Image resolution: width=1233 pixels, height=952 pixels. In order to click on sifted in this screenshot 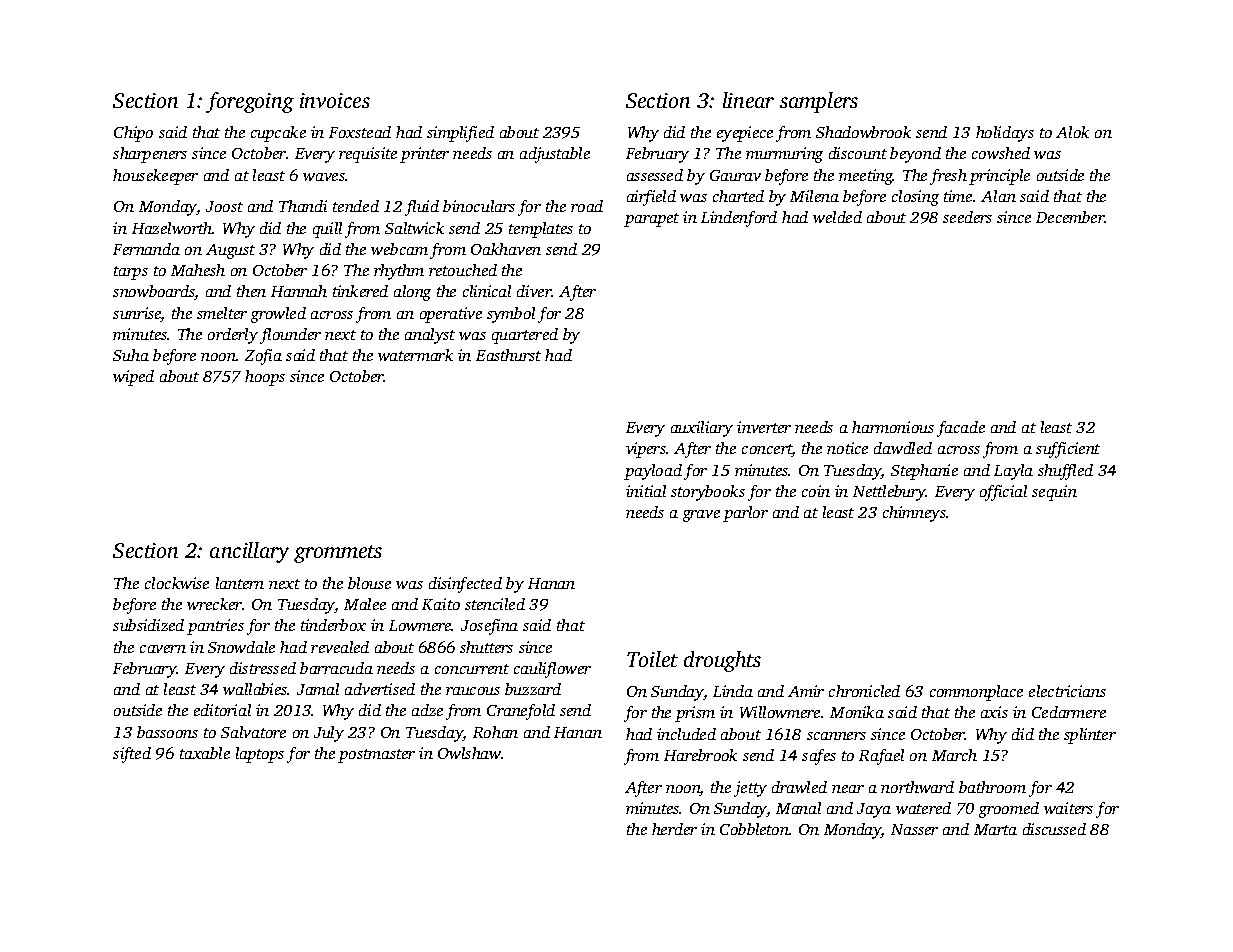, I will do `click(132, 755)`.
